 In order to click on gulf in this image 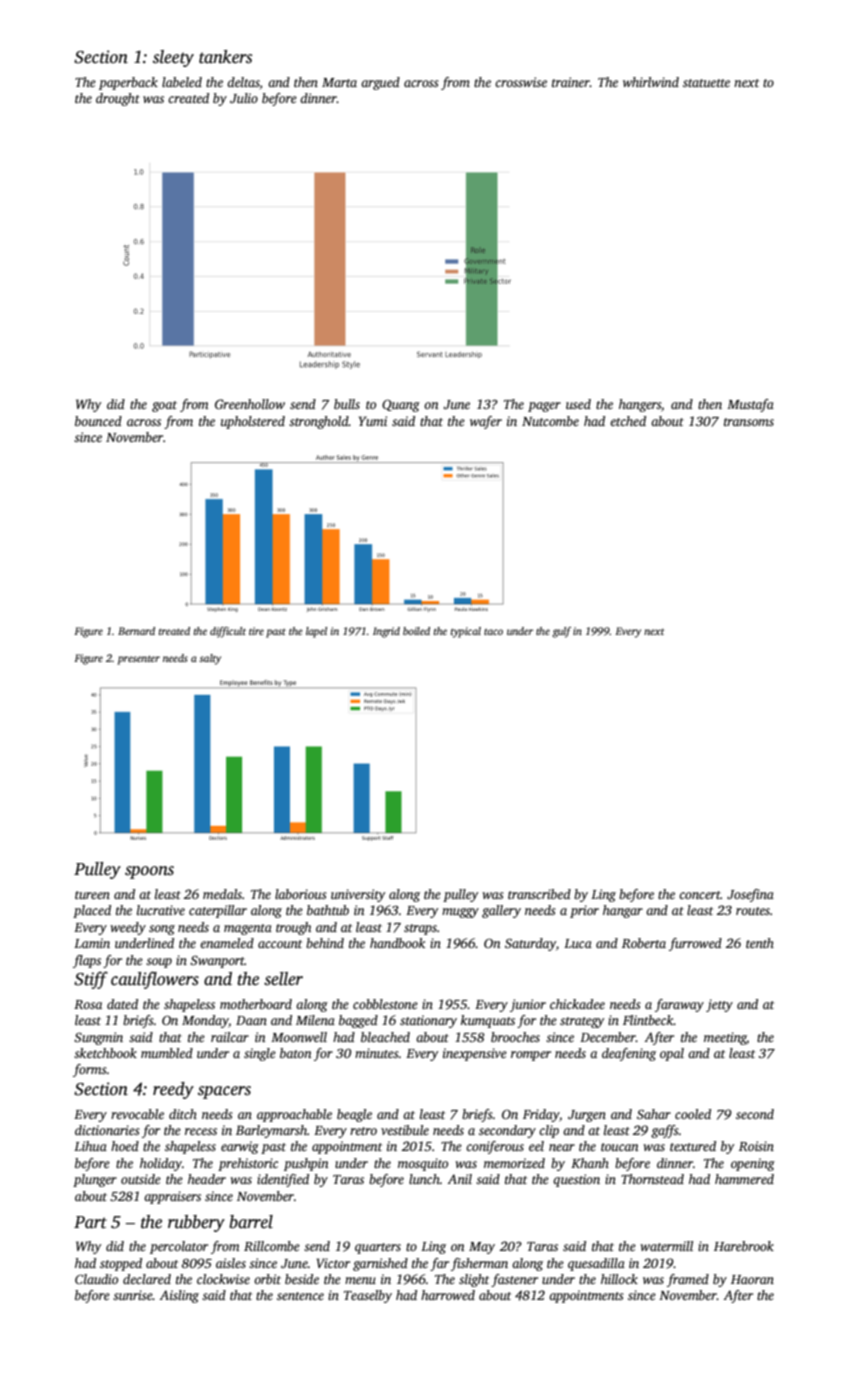, I will do `click(561, 632)`.
